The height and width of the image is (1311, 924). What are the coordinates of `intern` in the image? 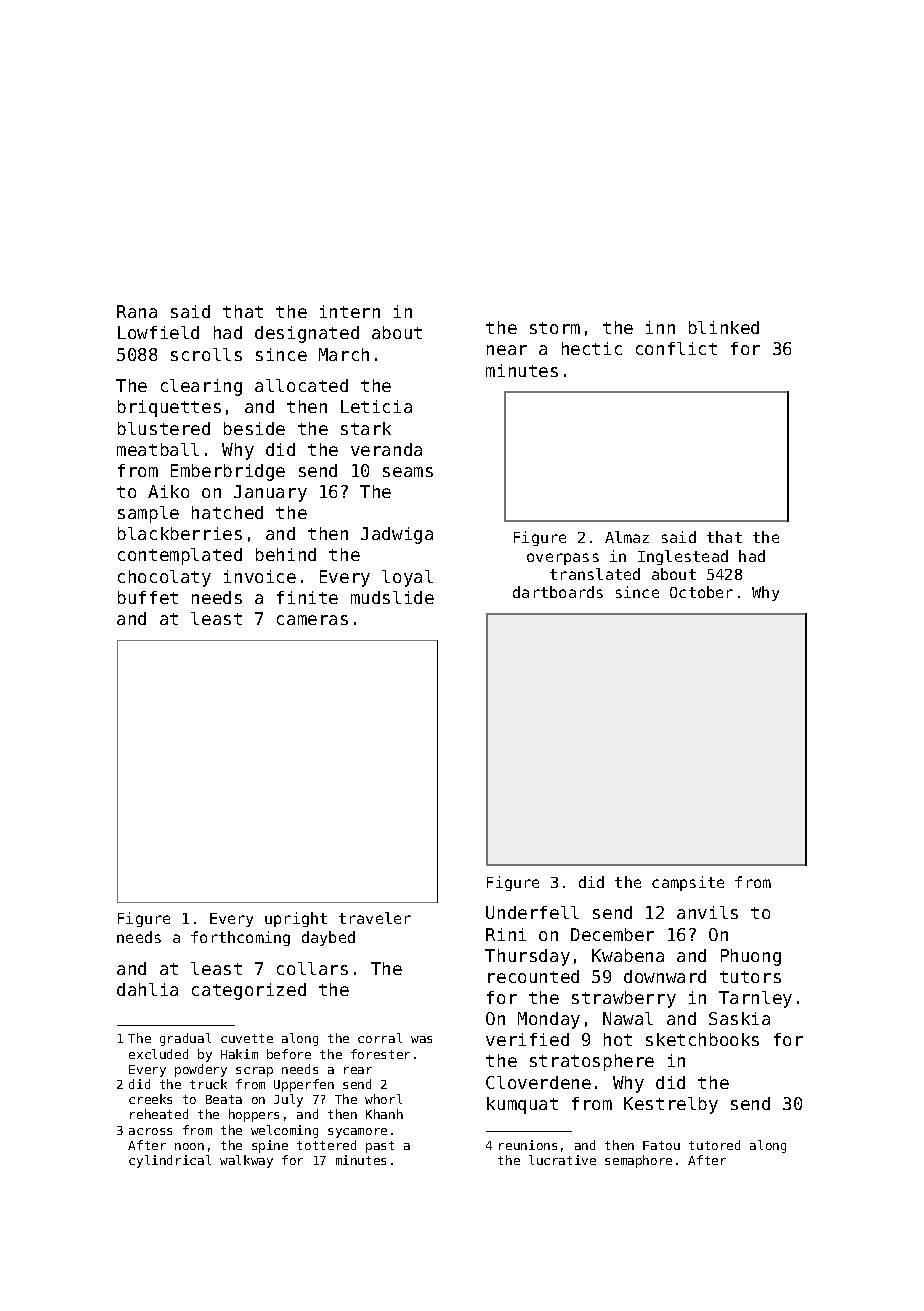 It's located at (350, 311).
